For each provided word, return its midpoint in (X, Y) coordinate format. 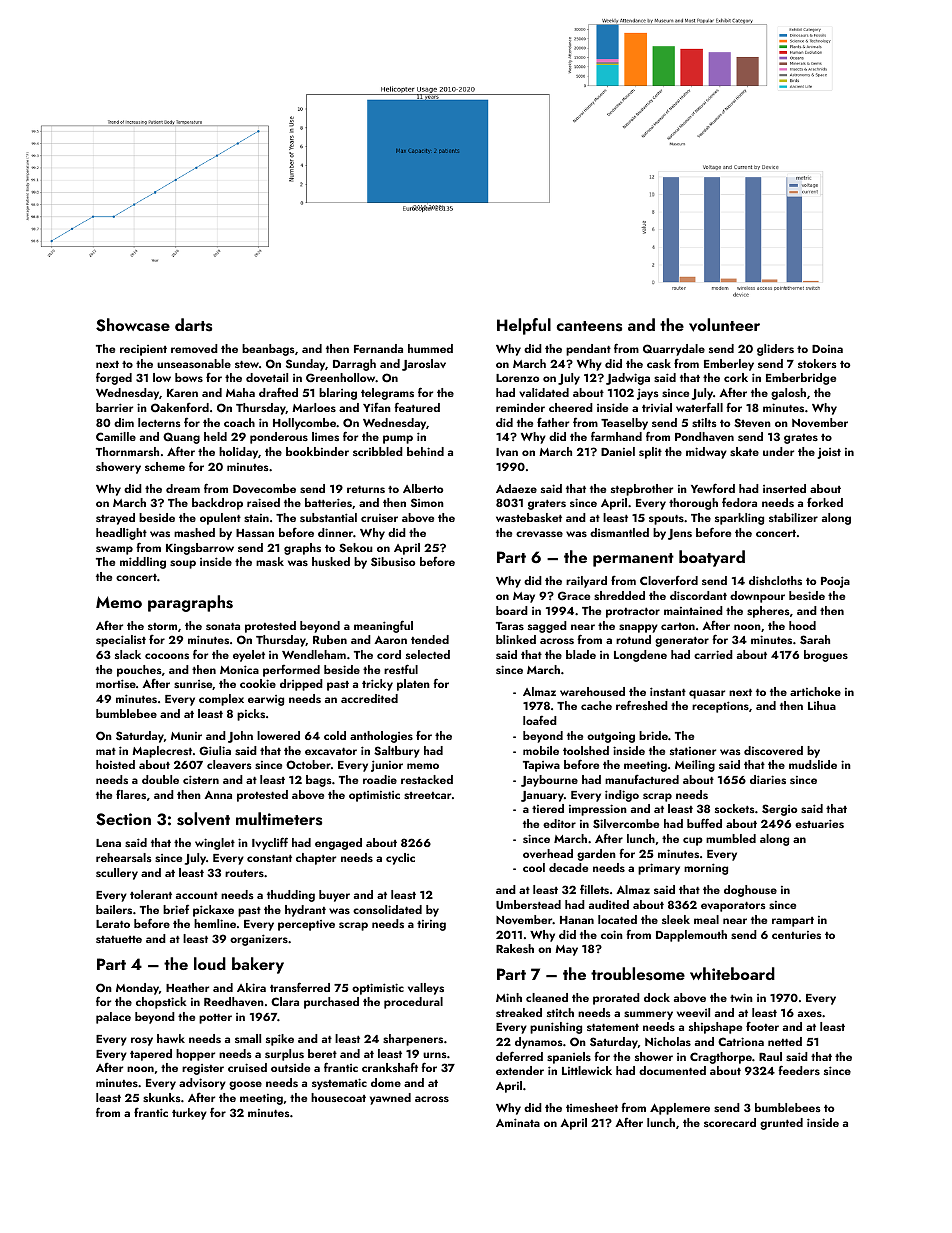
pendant (588, 350)
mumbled (731, 838)
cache (596, 705)
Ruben (330, 639)
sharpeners (413, 1040)
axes (810, 1014)
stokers (817, 363)
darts (193, 325)
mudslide (813, 764)
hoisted (115, 764)
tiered (548, 808)
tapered (151, 1055)
